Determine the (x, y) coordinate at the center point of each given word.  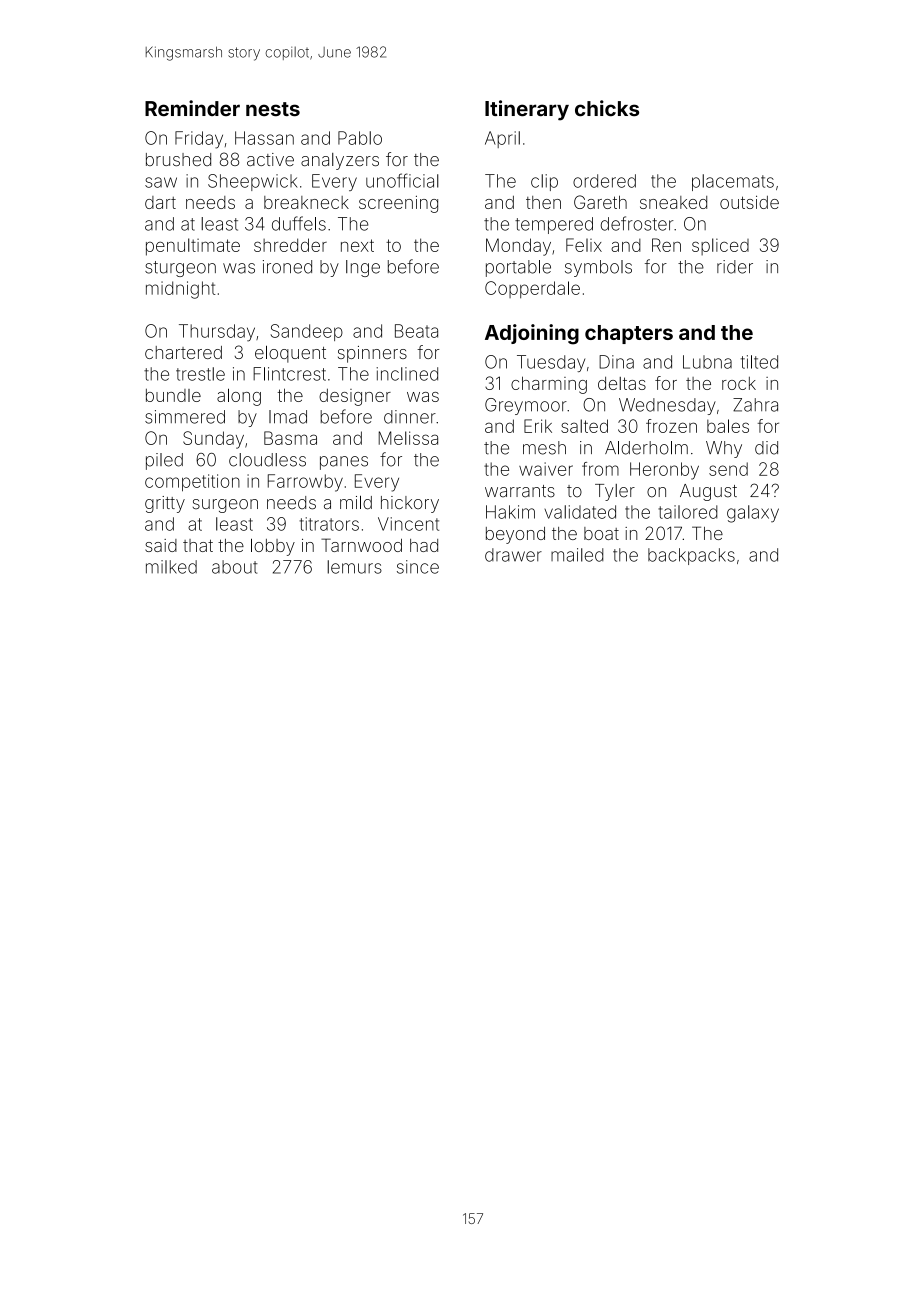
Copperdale (532, 289)
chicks (607, 108)
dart (160, 202)
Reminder (192, 108)
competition (192, 483)
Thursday (217, 333)
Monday (518, 247)
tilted (759, 362)
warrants (520, 491)
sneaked (673, 202)
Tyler (615, 492)
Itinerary (527, 110)
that (198, 545)
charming (549, 385)
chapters (629, 334)
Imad (288, 417)
